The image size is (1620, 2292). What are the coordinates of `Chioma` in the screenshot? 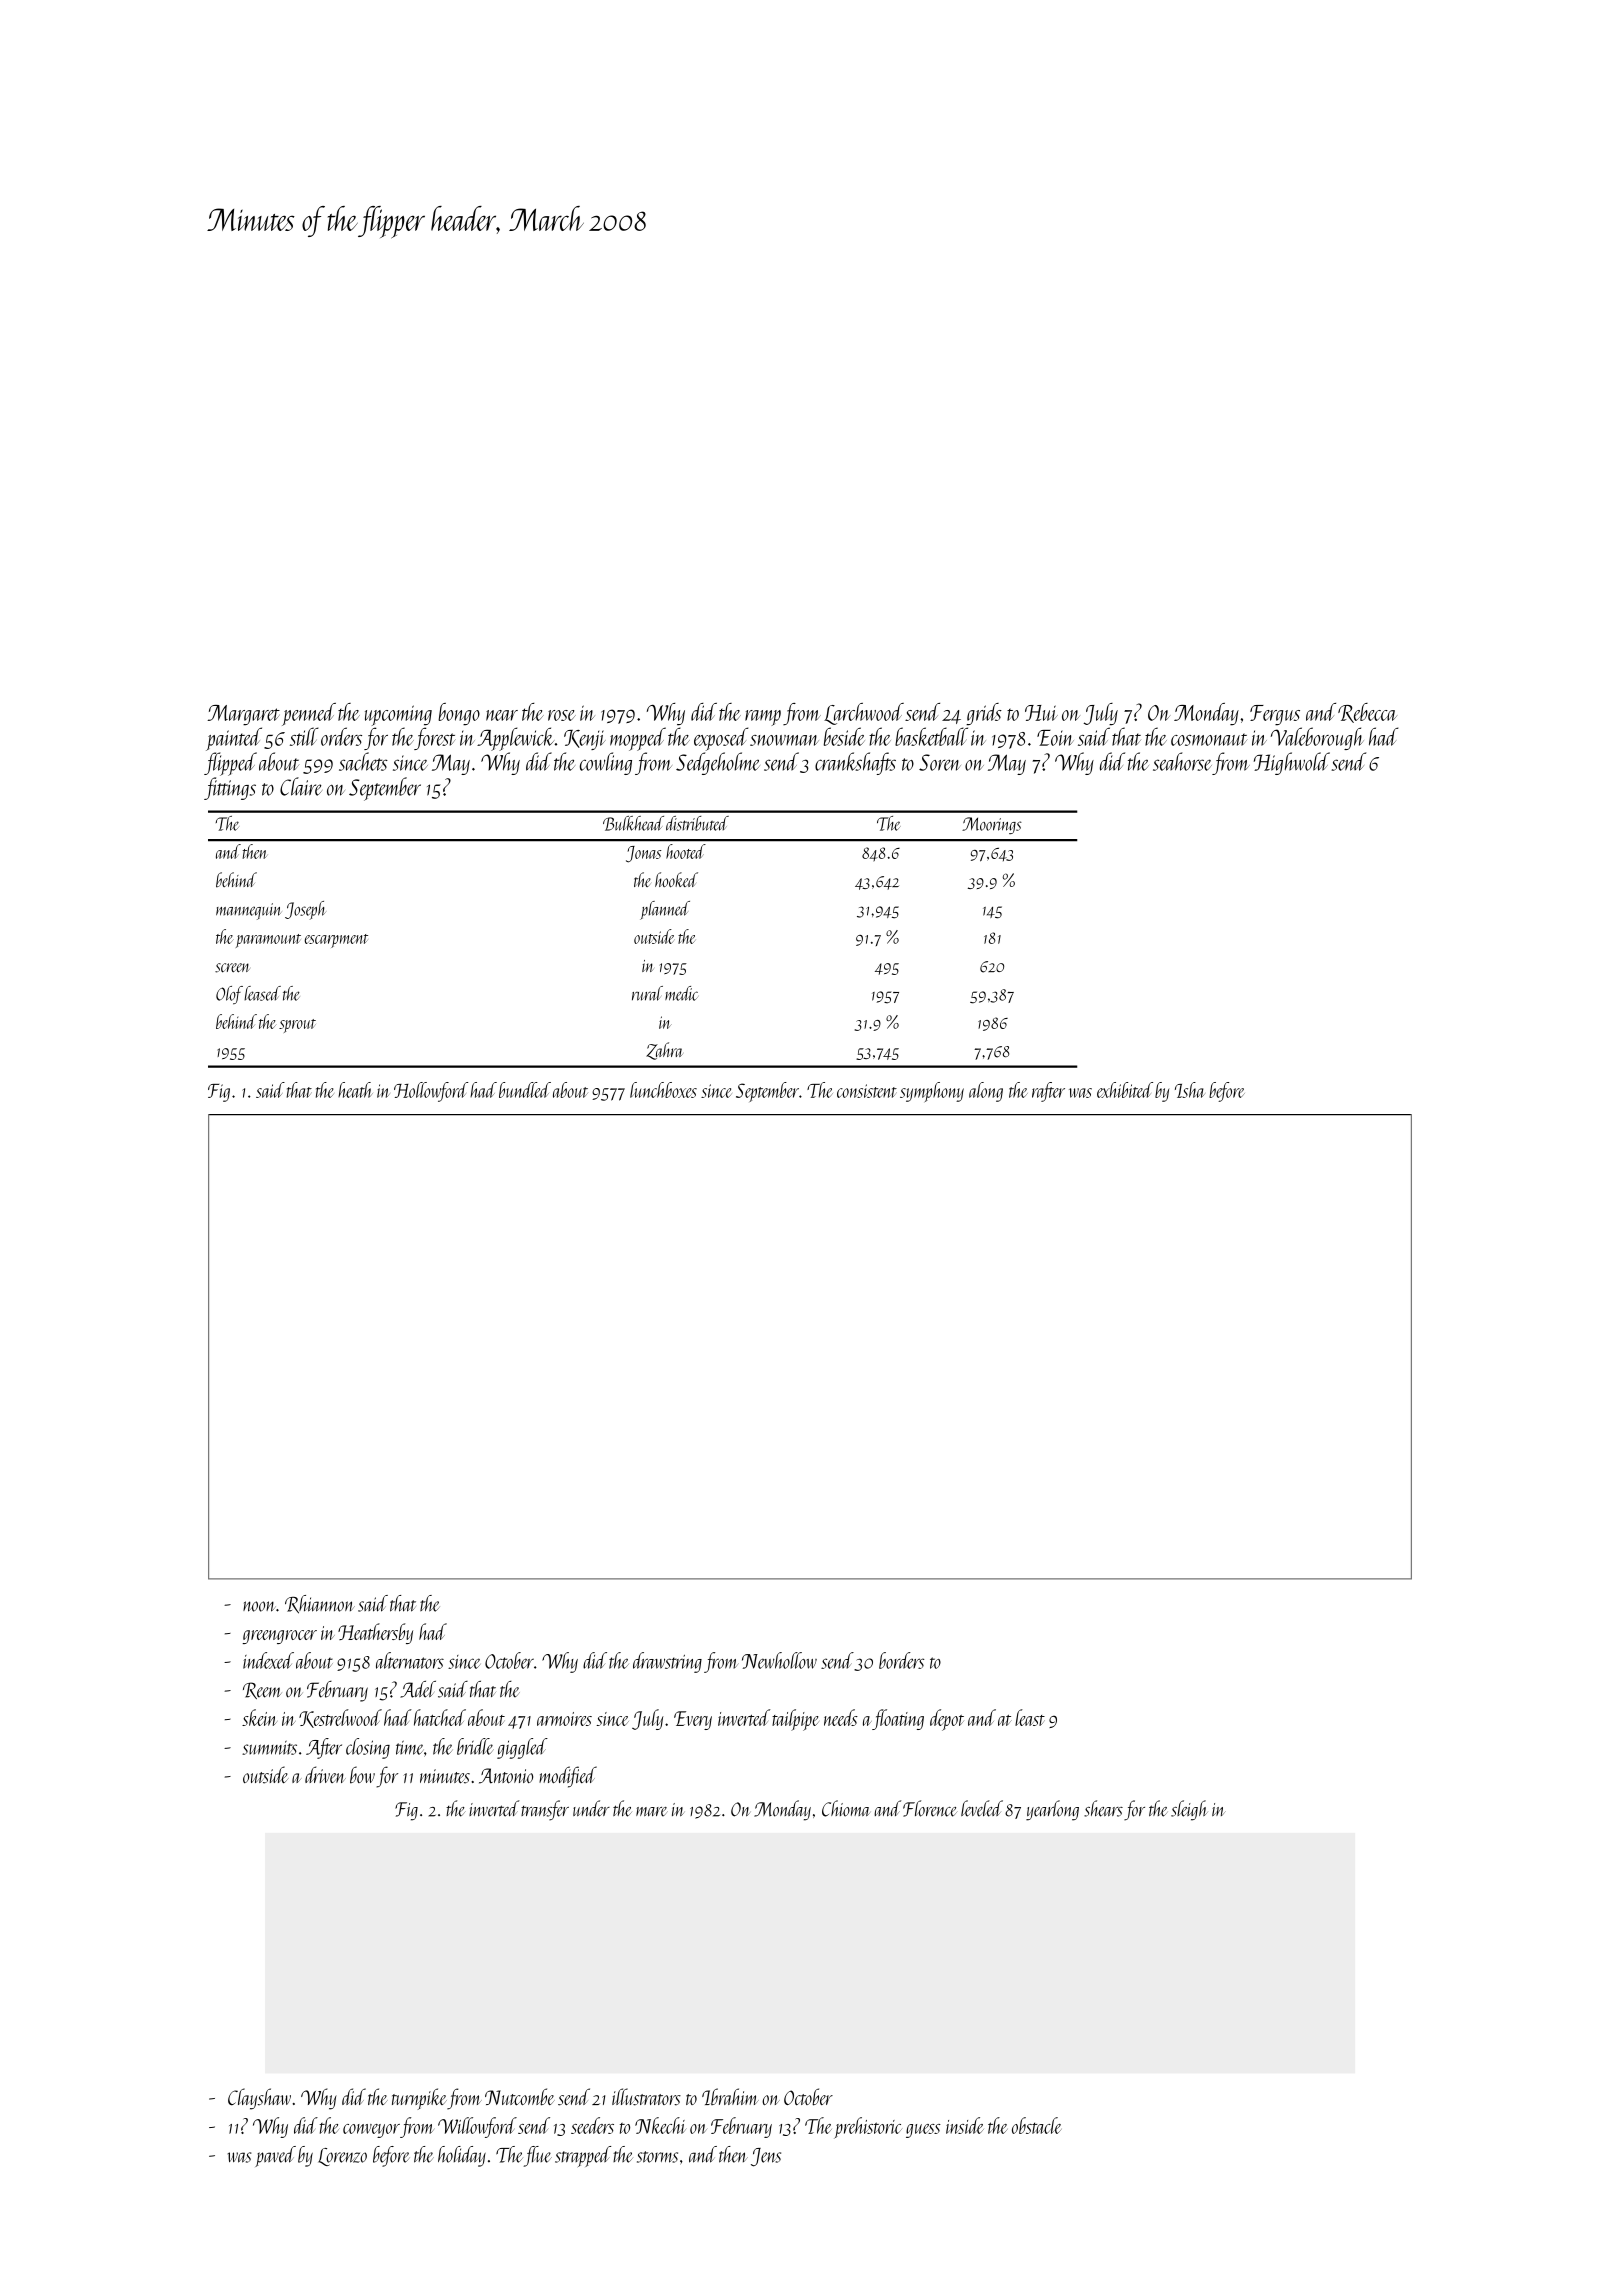 It's located at (846, 1808).
